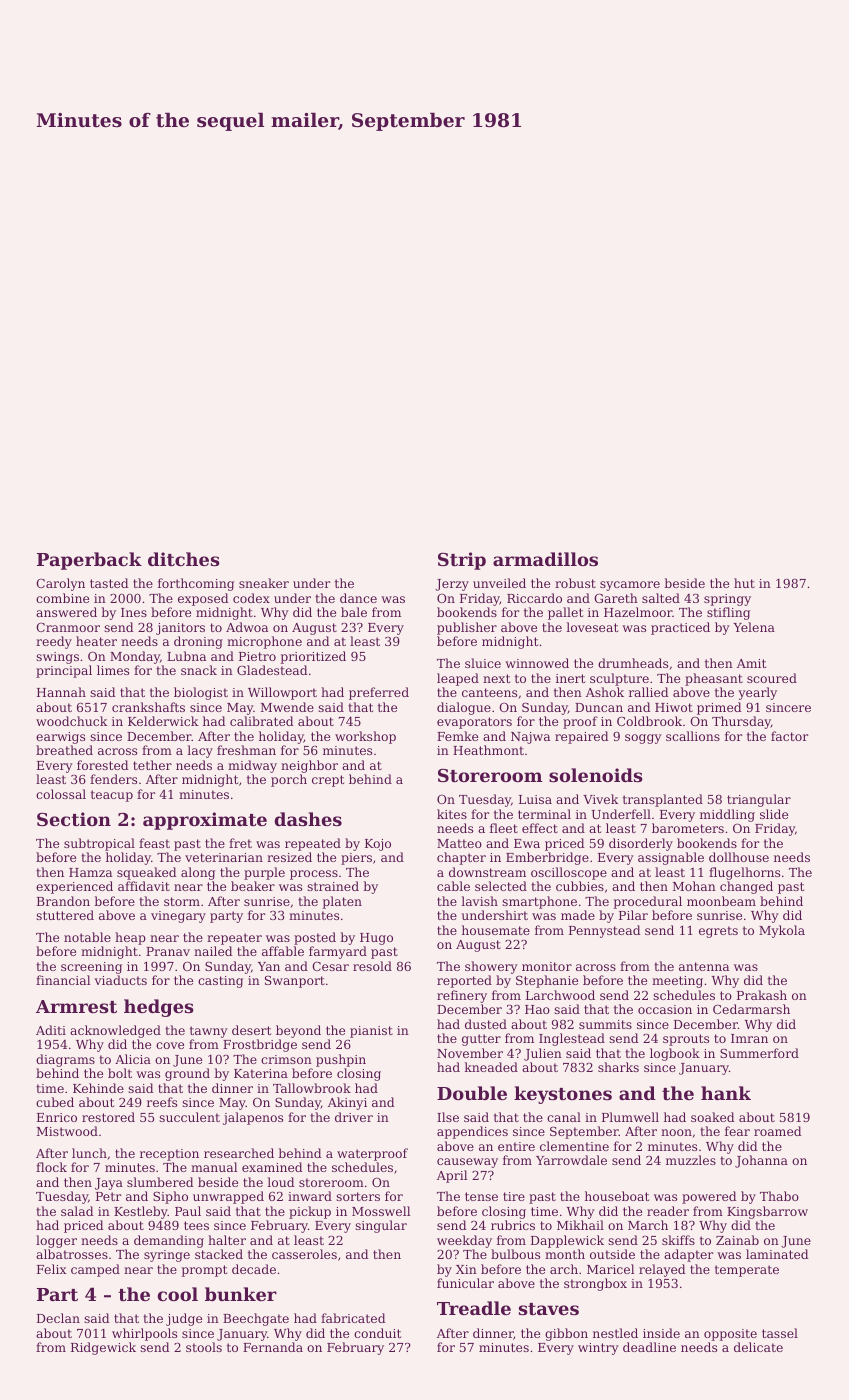 The width and height of the document is (849, 1400). What do you see at coordinates (379, 693) in the document?
I see `preferred` at bounding box center [379, 693].
